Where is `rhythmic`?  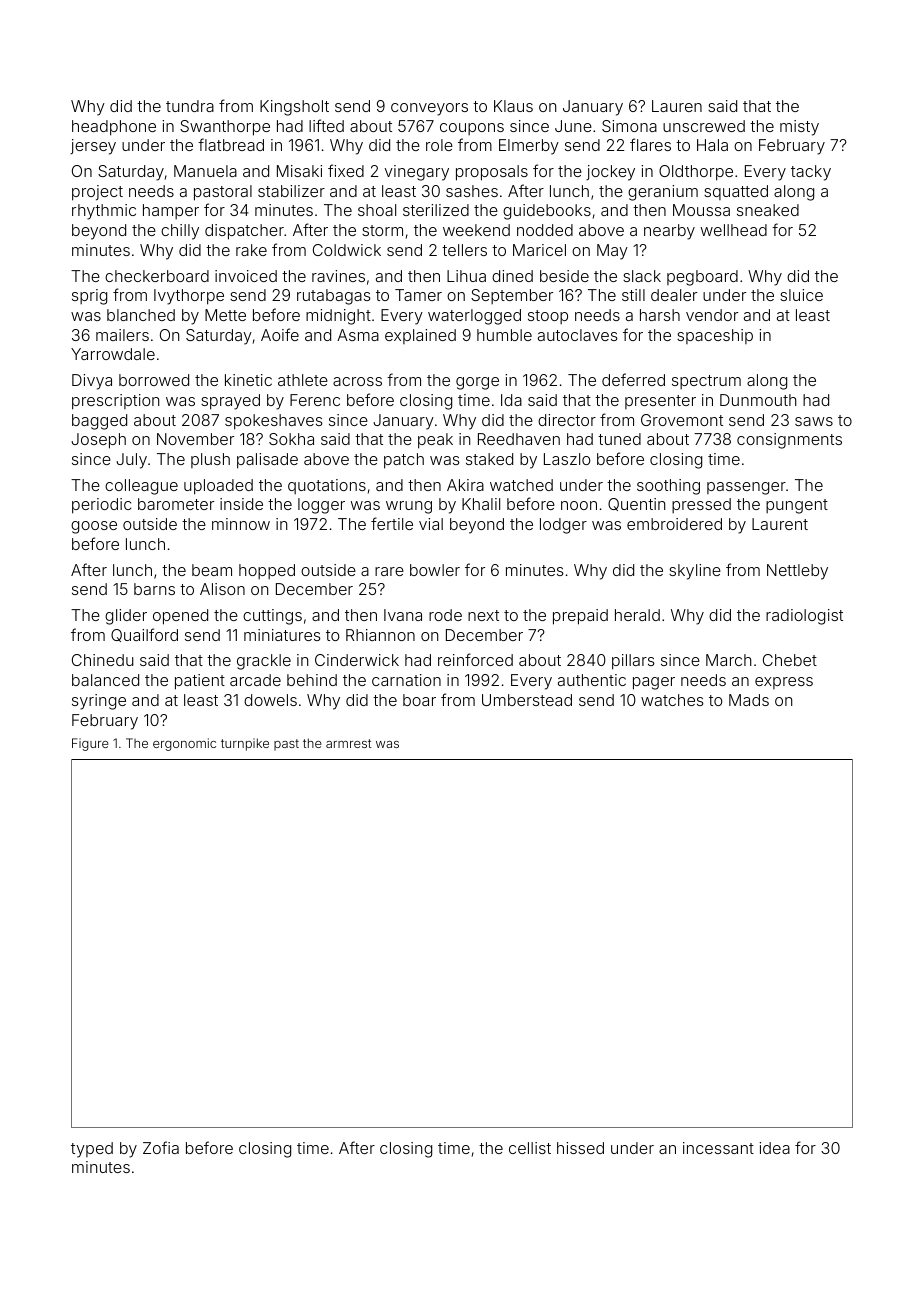 rhythmic is located at coordinates (104, 212).
